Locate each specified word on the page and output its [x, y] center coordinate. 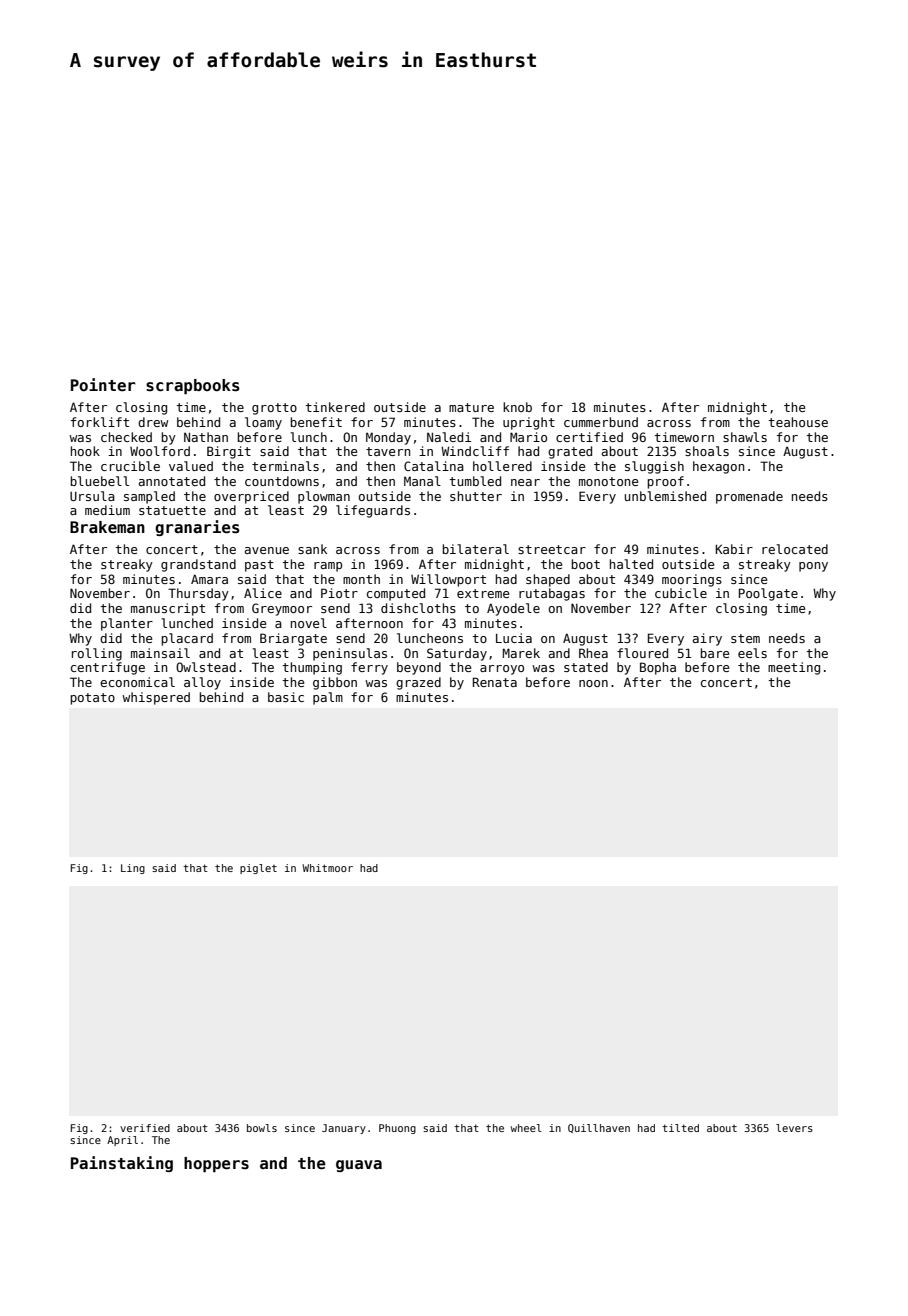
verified [145, 1128]
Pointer [103, 385]
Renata [495, 682]
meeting [794, 668]
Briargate [293, 639]
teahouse [798, 422]
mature [471, 407]
